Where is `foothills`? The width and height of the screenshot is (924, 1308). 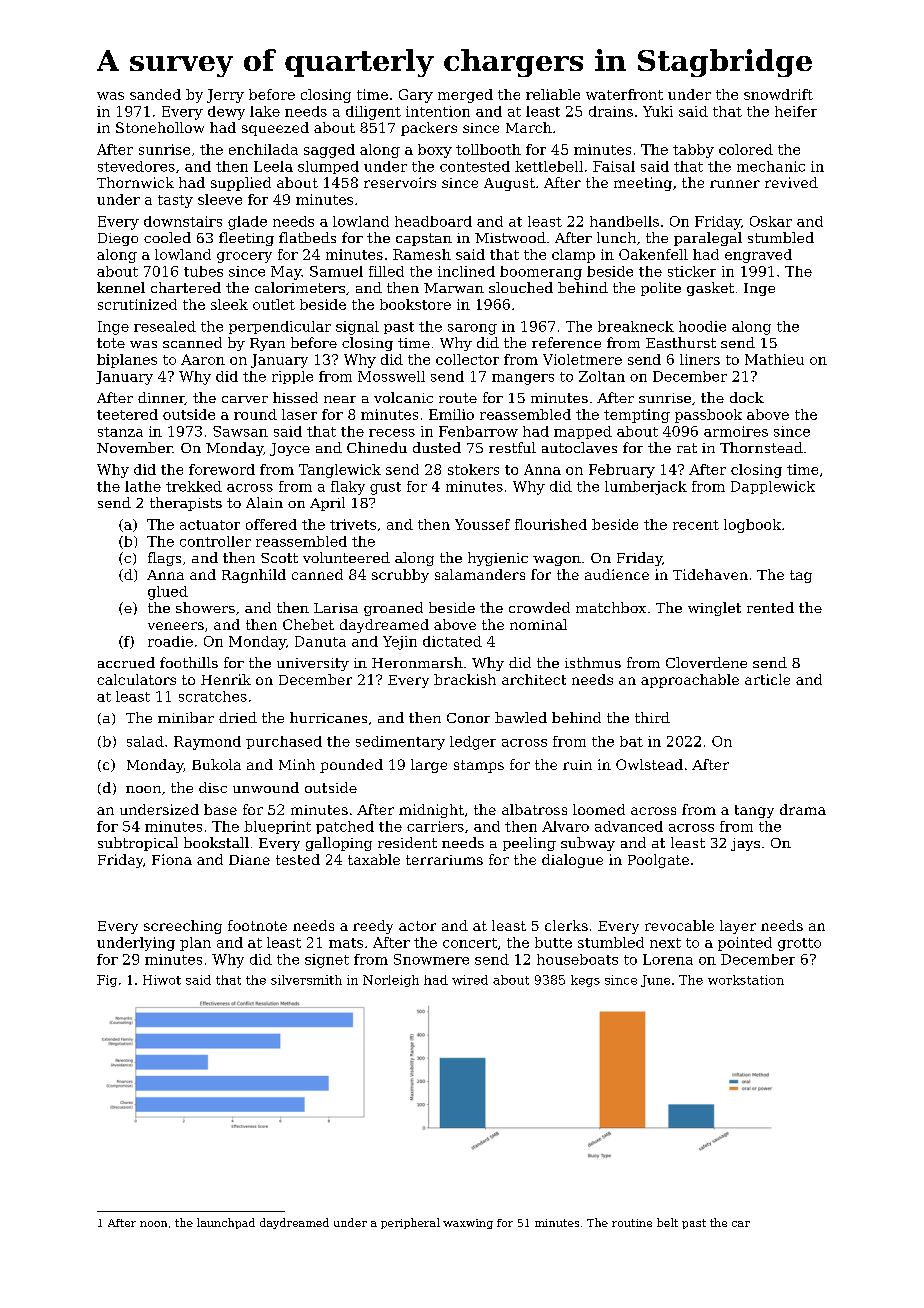 foothills is located at coordinates (189, 662).
